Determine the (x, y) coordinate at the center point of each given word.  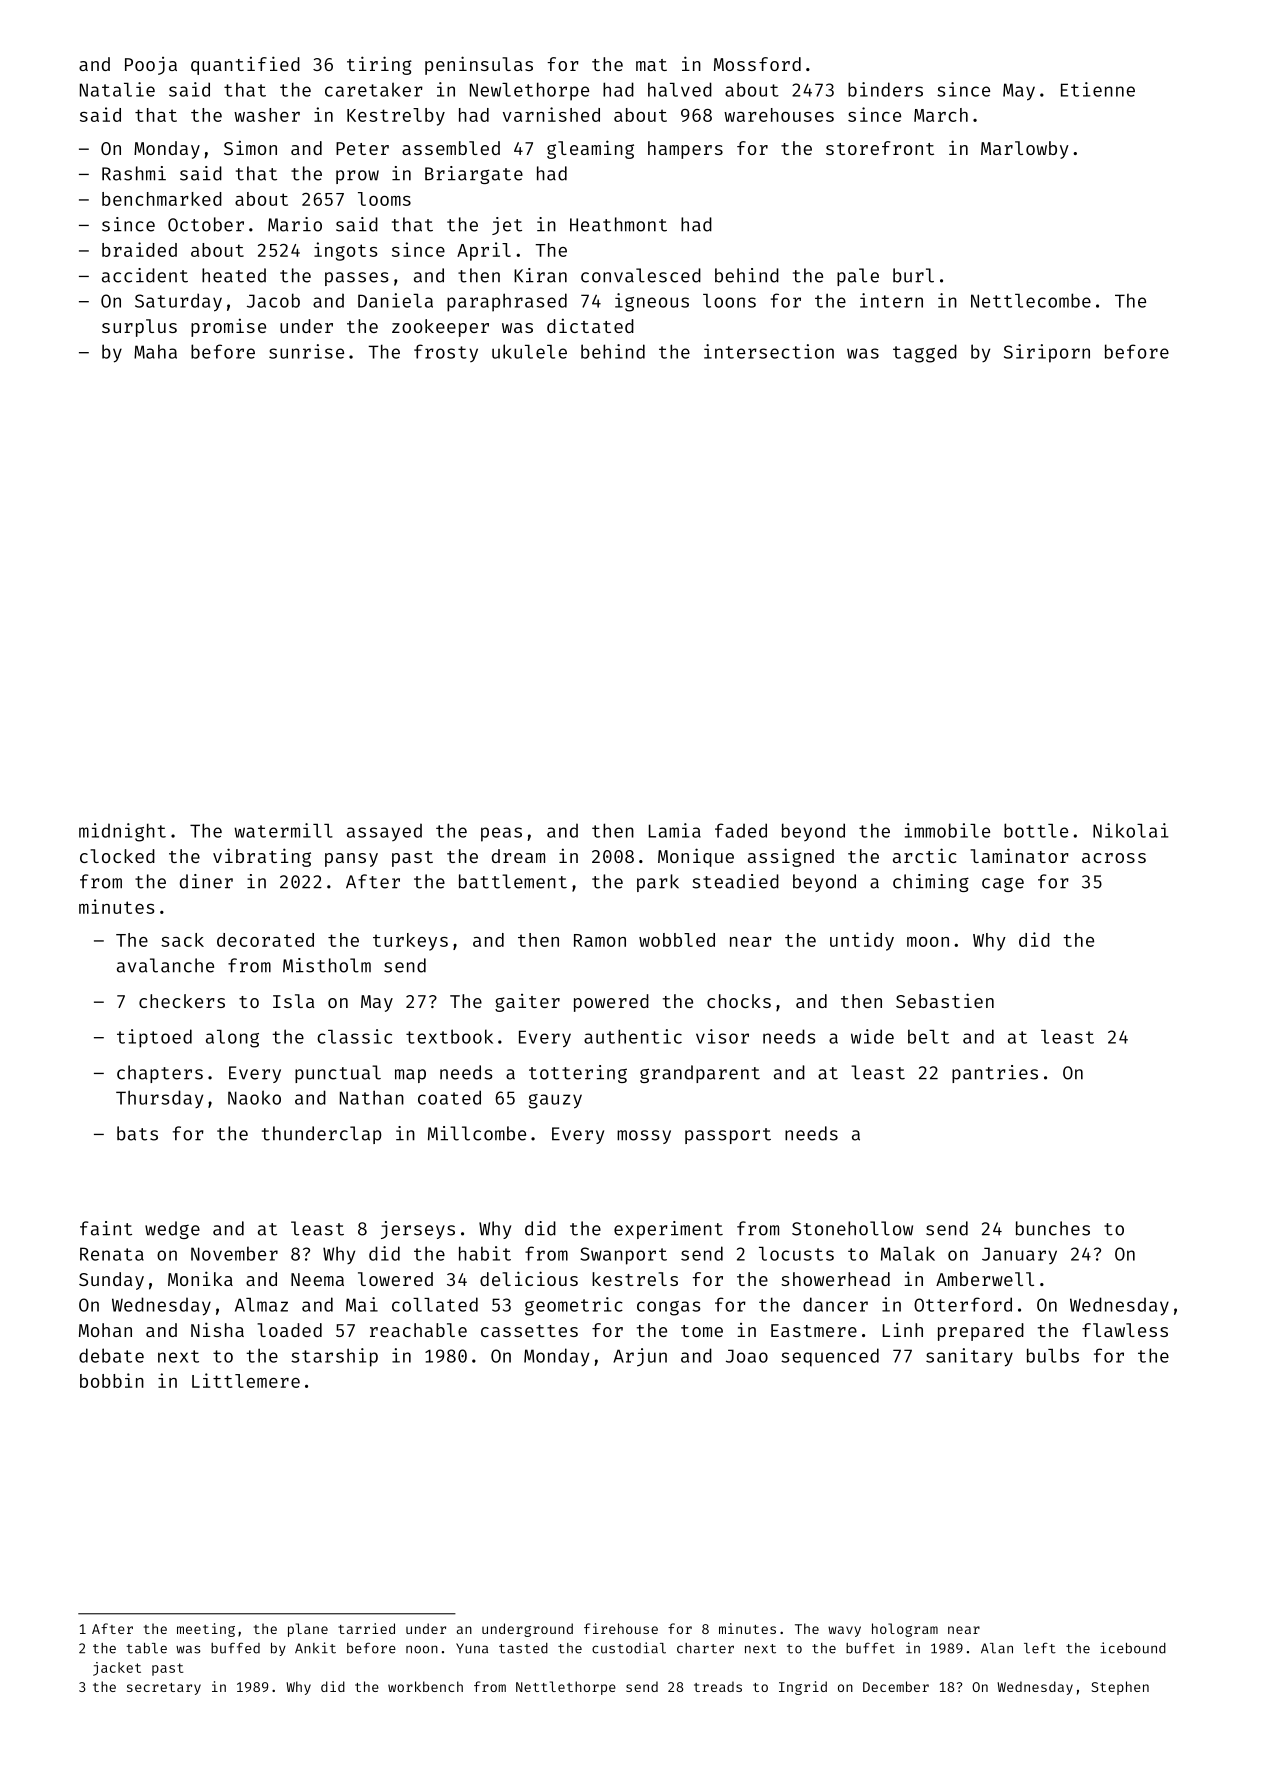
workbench (425, 1686)
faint (106, 1228)
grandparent (700, 1074)
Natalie (117, 89)
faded (741, 830)
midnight (122, 832)
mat (651, 65)
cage (1003, 884)
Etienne (1098, 89)
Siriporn (1047, 353)
